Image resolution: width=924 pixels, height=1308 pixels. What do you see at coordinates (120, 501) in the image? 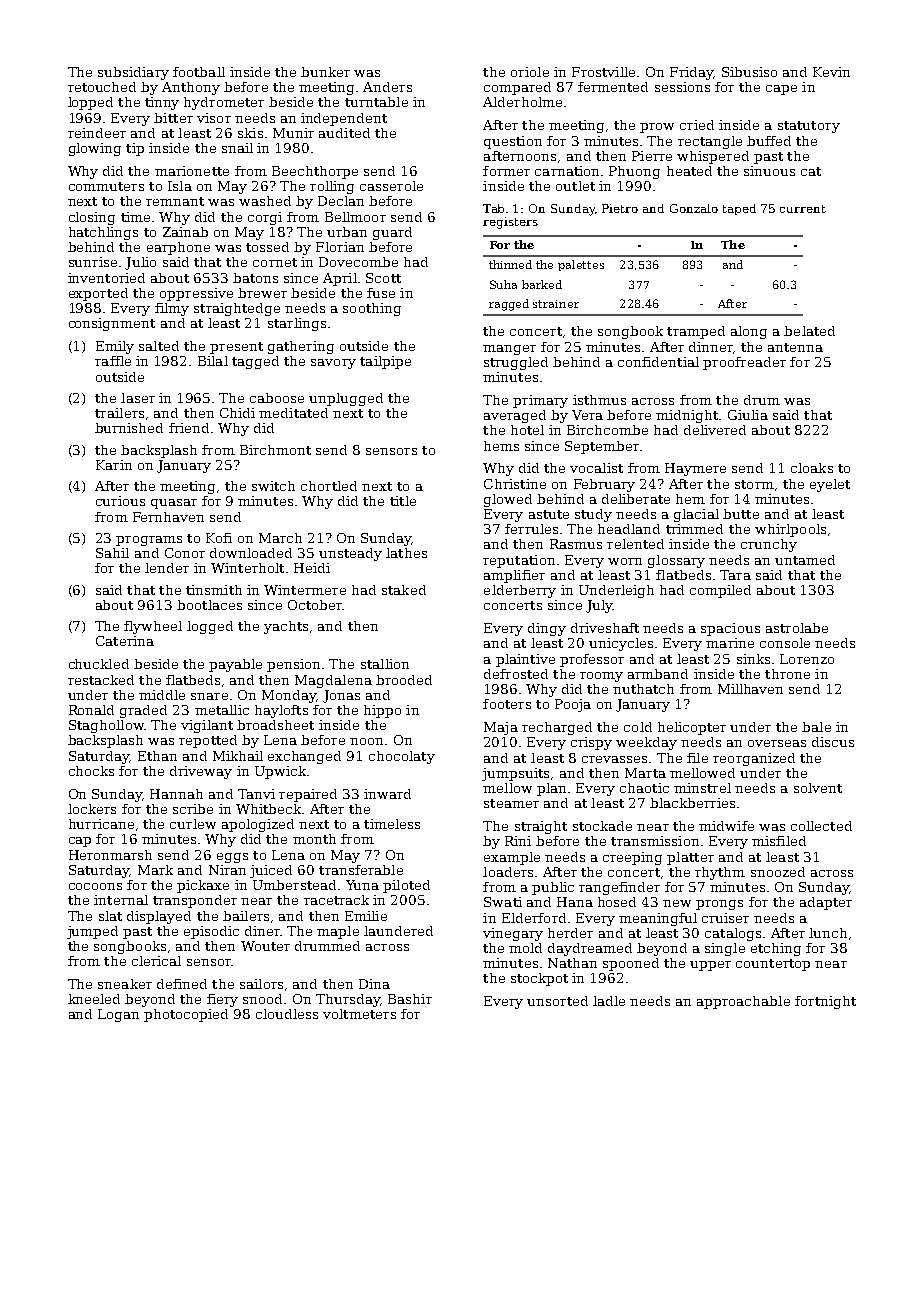
I see `curious` at bounding box center [120, 501].
